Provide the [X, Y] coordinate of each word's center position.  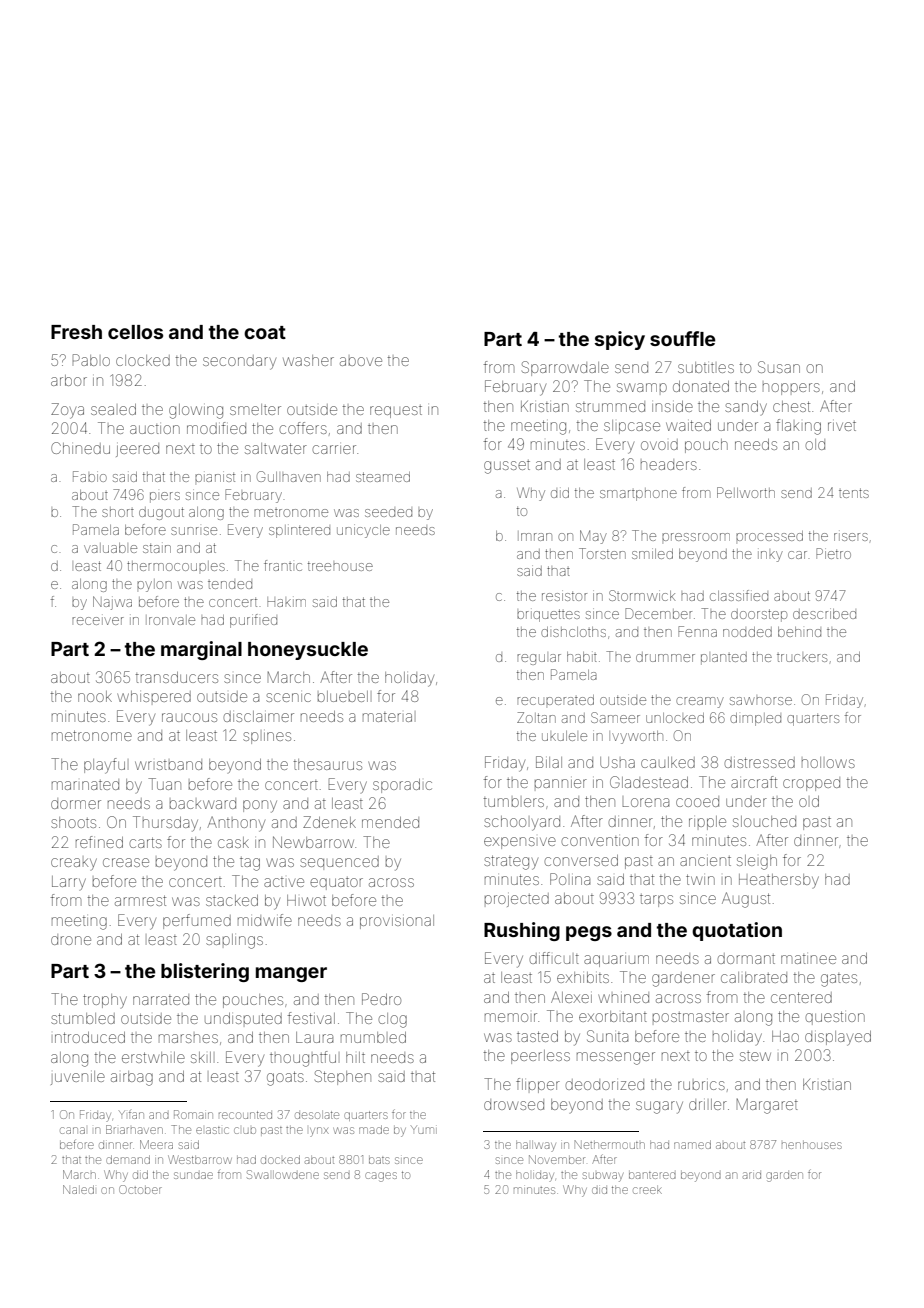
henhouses [812, 1145]
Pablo [91, 360]
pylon [154, 585]
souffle [683, 338]
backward [203, 803]
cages [381, 1177]
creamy [700, 702]
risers [851, 537]
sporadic [402, 786]
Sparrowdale [565, 368]
